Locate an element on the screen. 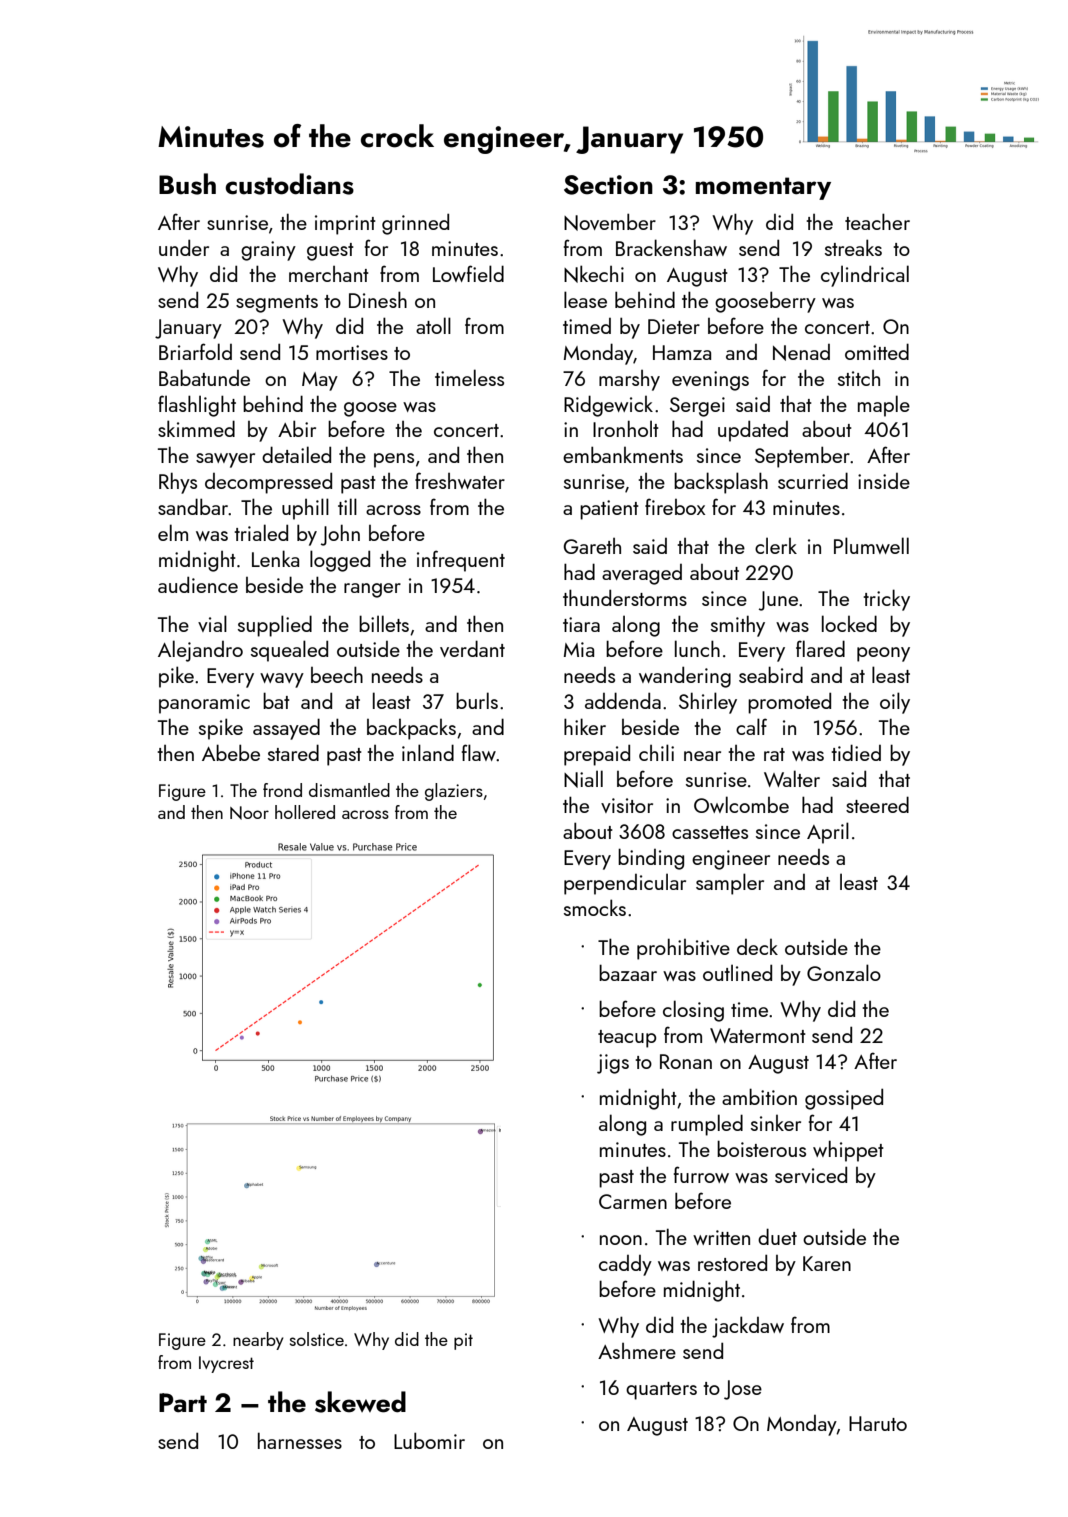 The height and width of the screenshot is (1517, 1068). solstice is located at coordinates (317, 1339).
